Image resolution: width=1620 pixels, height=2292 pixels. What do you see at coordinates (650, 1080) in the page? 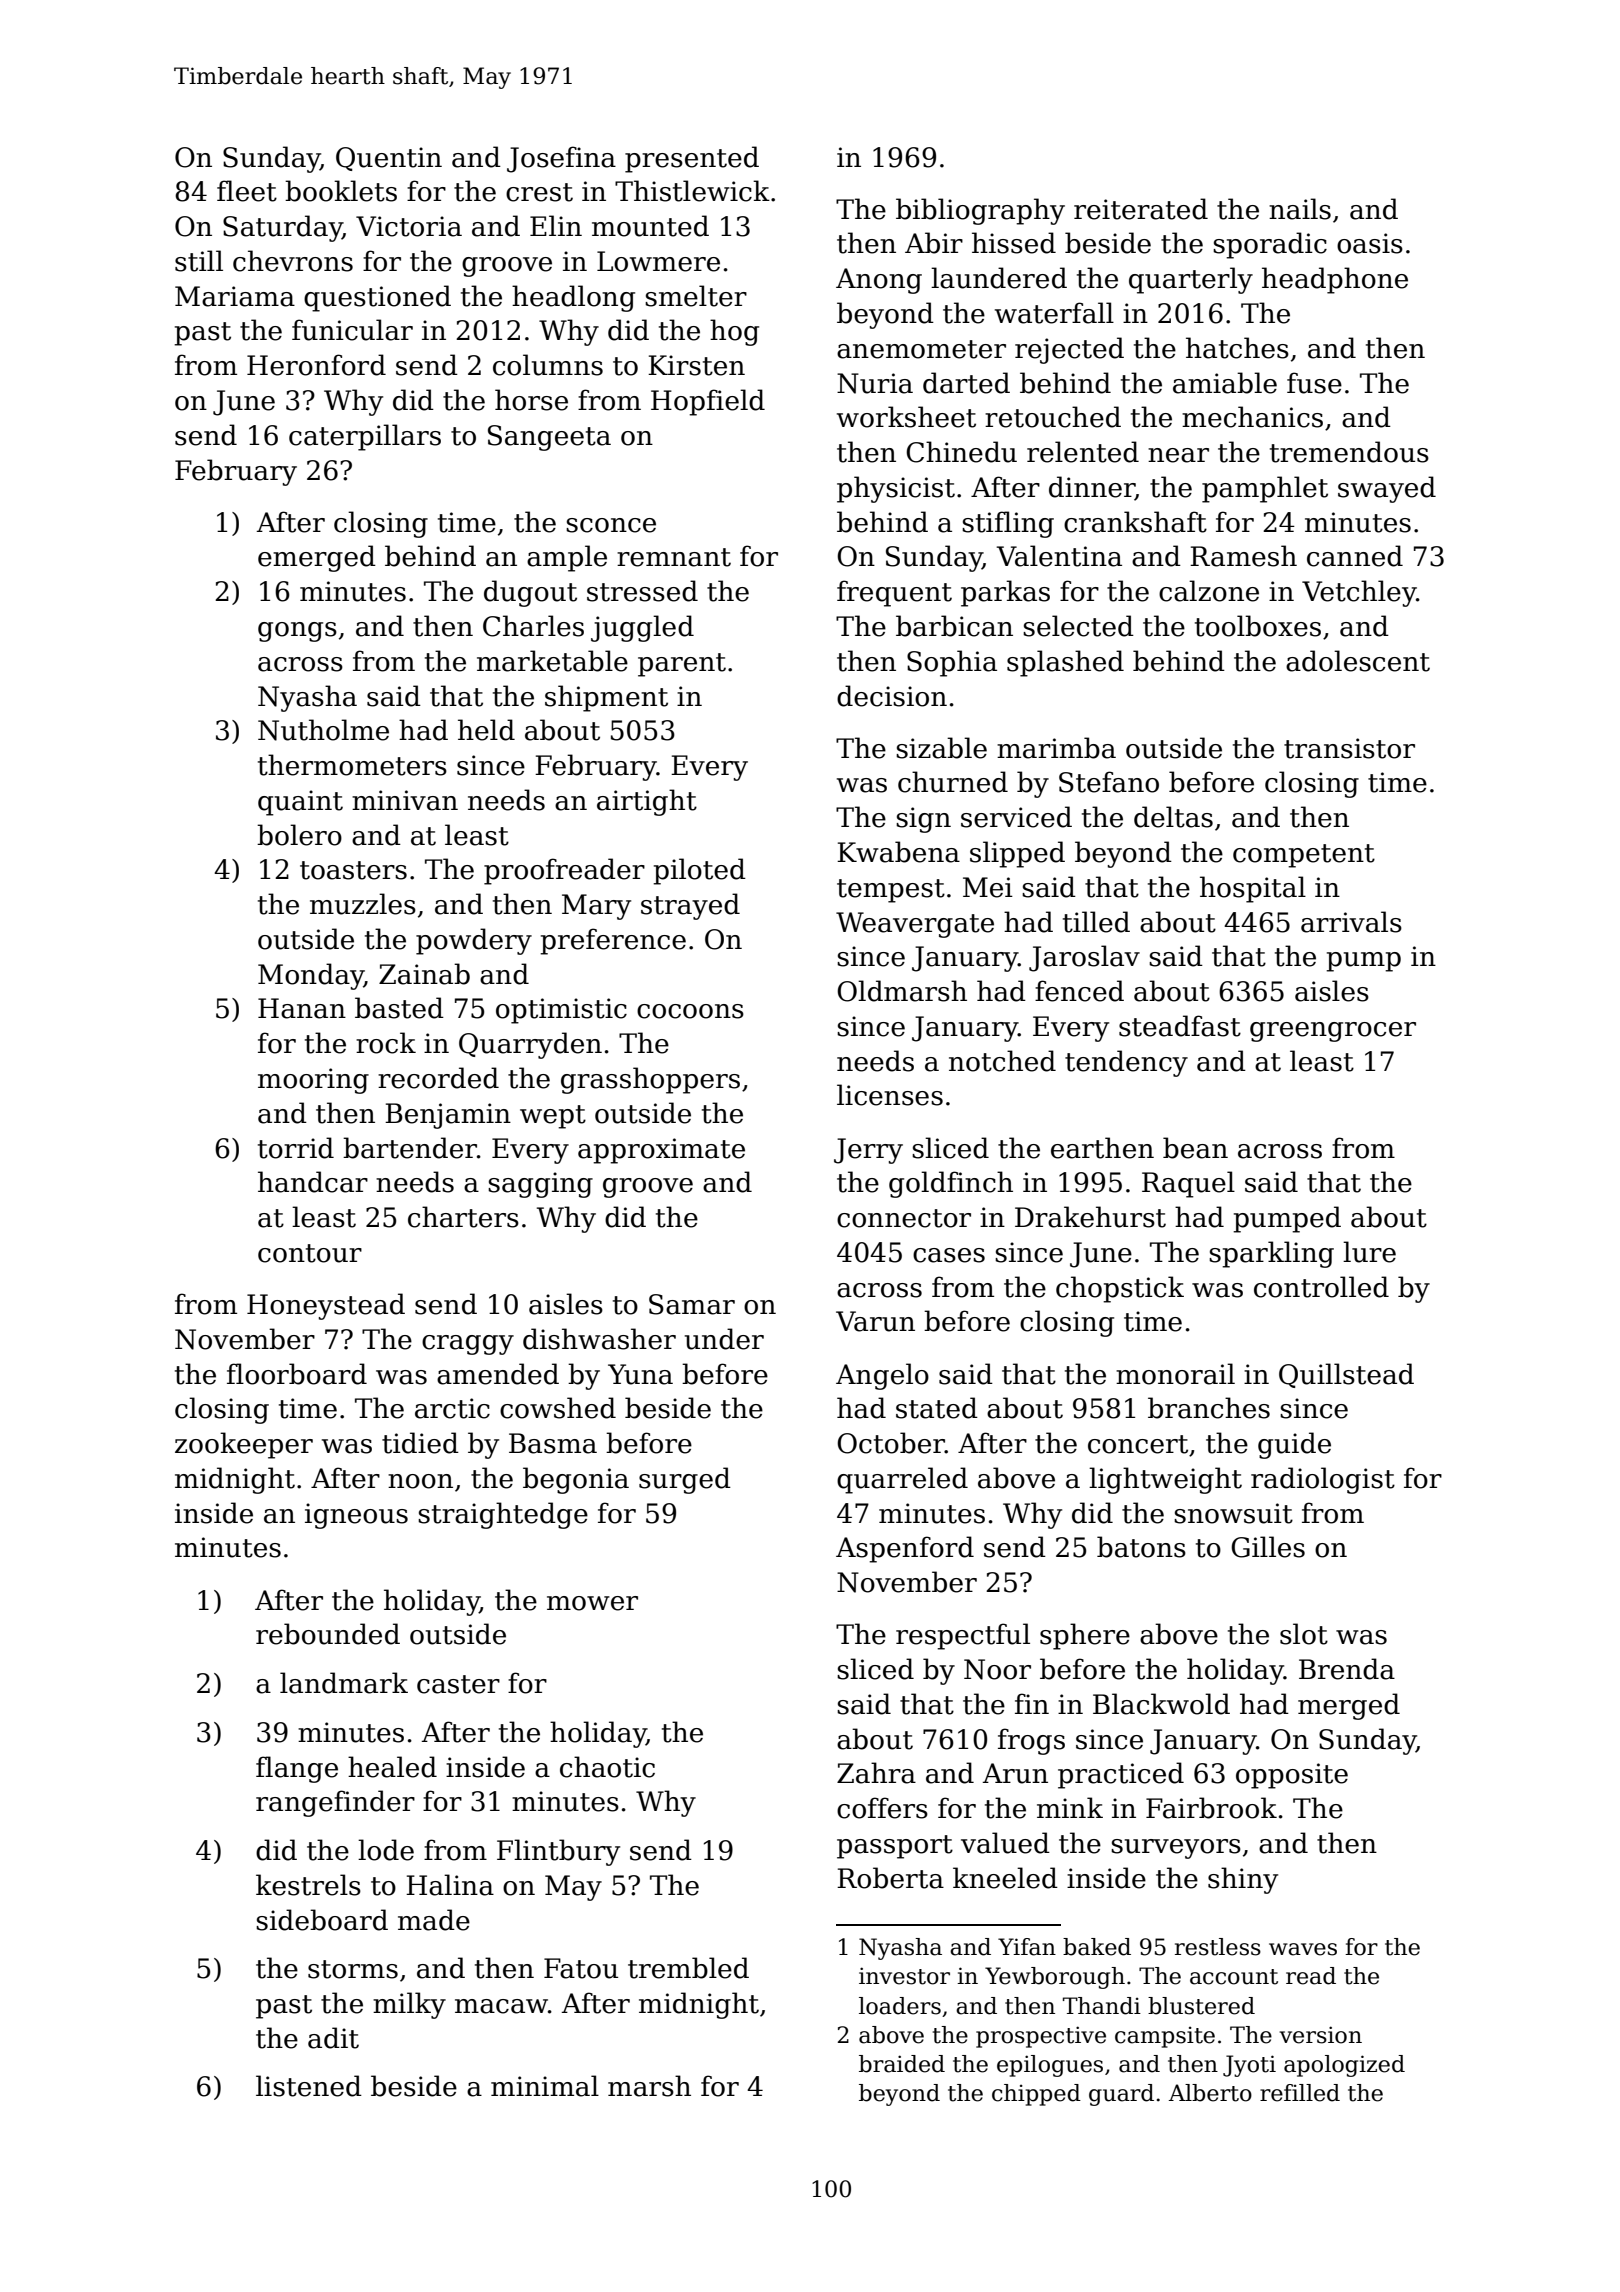
I see `grasshoppers` at bounding box center [650, 1080].
